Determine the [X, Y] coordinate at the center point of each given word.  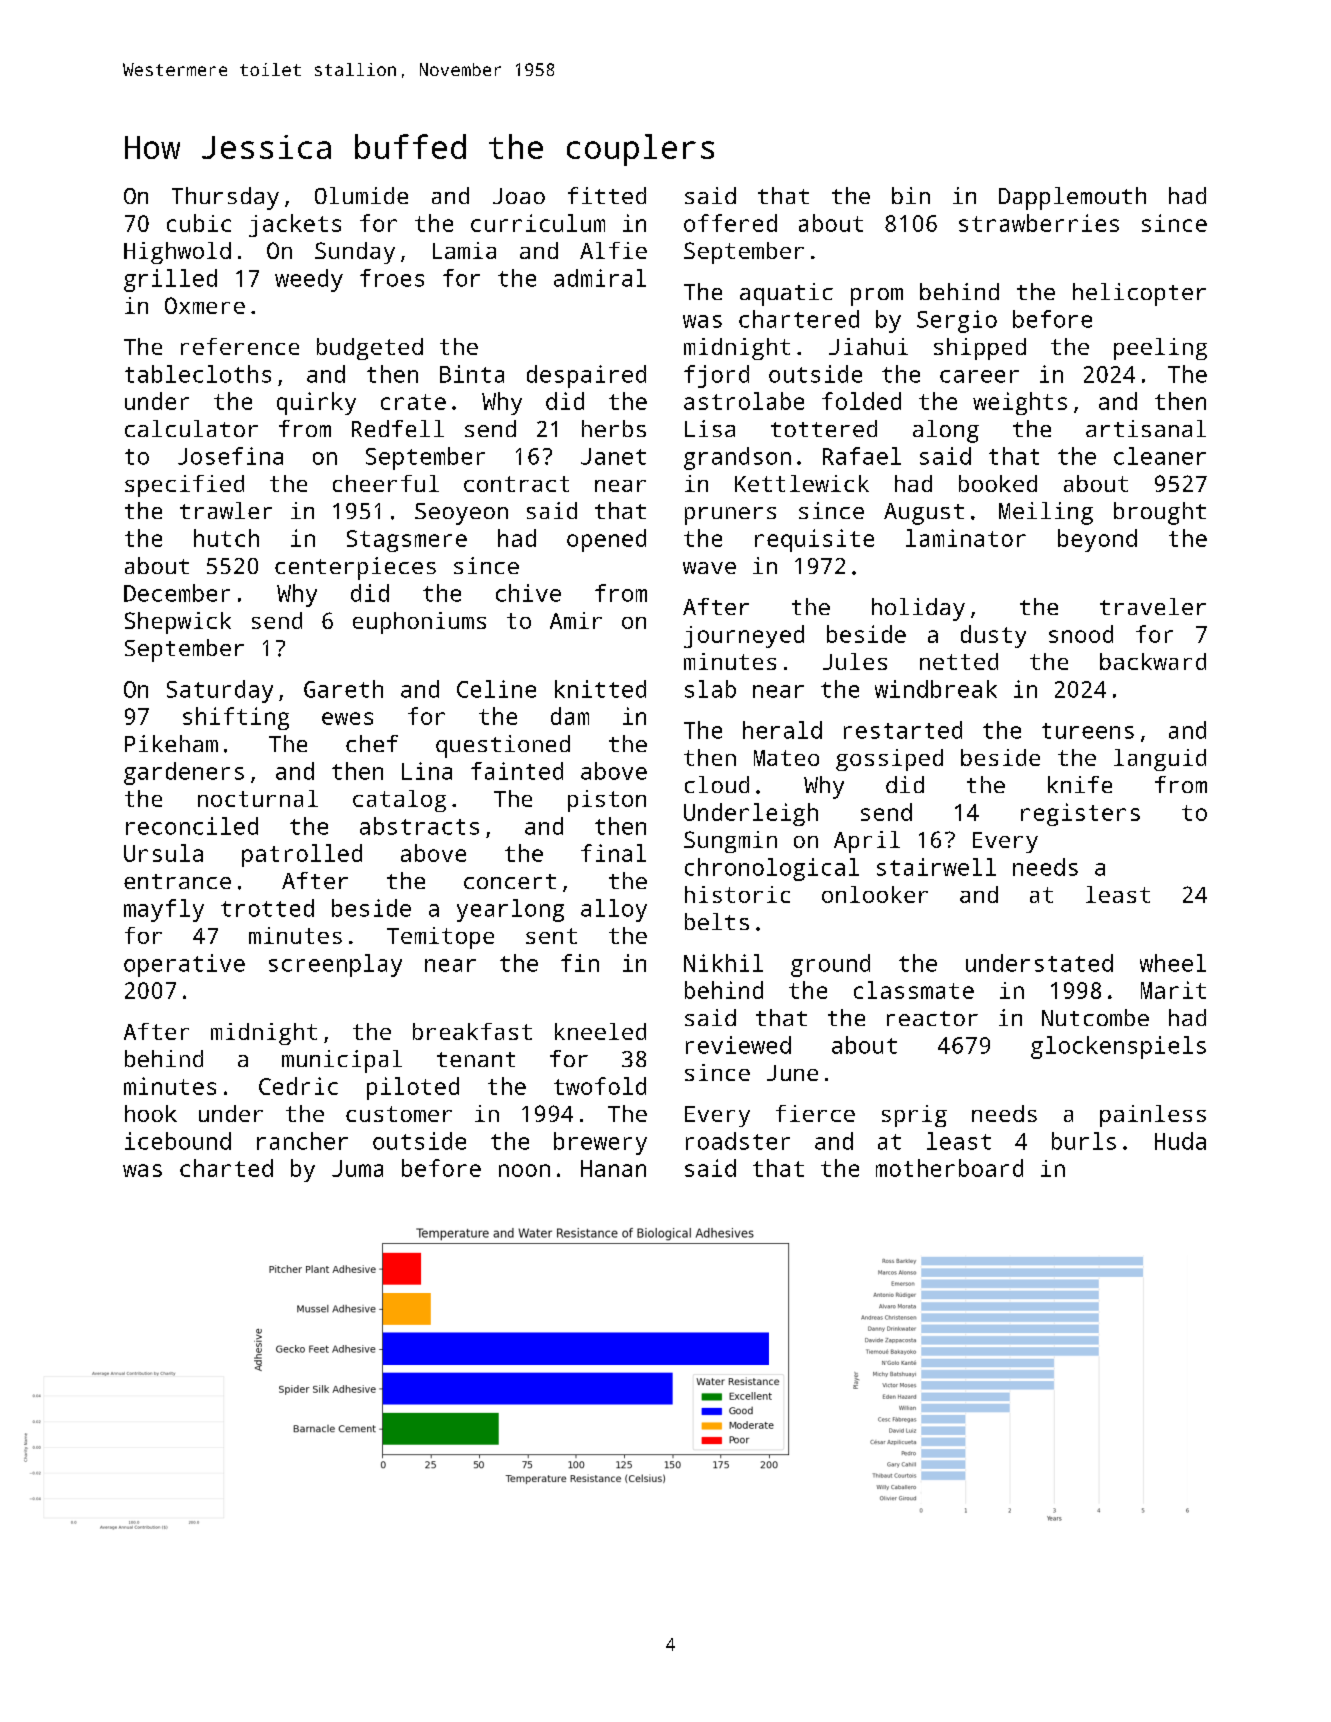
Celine [496, 689]
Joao [519, 196]
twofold [600, 1086]
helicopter [1139, 294]
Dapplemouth [1072, 198]
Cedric [298, 1086]
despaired [586, 376]
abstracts [419, 826]
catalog [399, 801]
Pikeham [171, 743]
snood [1081, 634]
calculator [191, 428]
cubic [199, 223]
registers [1080, 814]
